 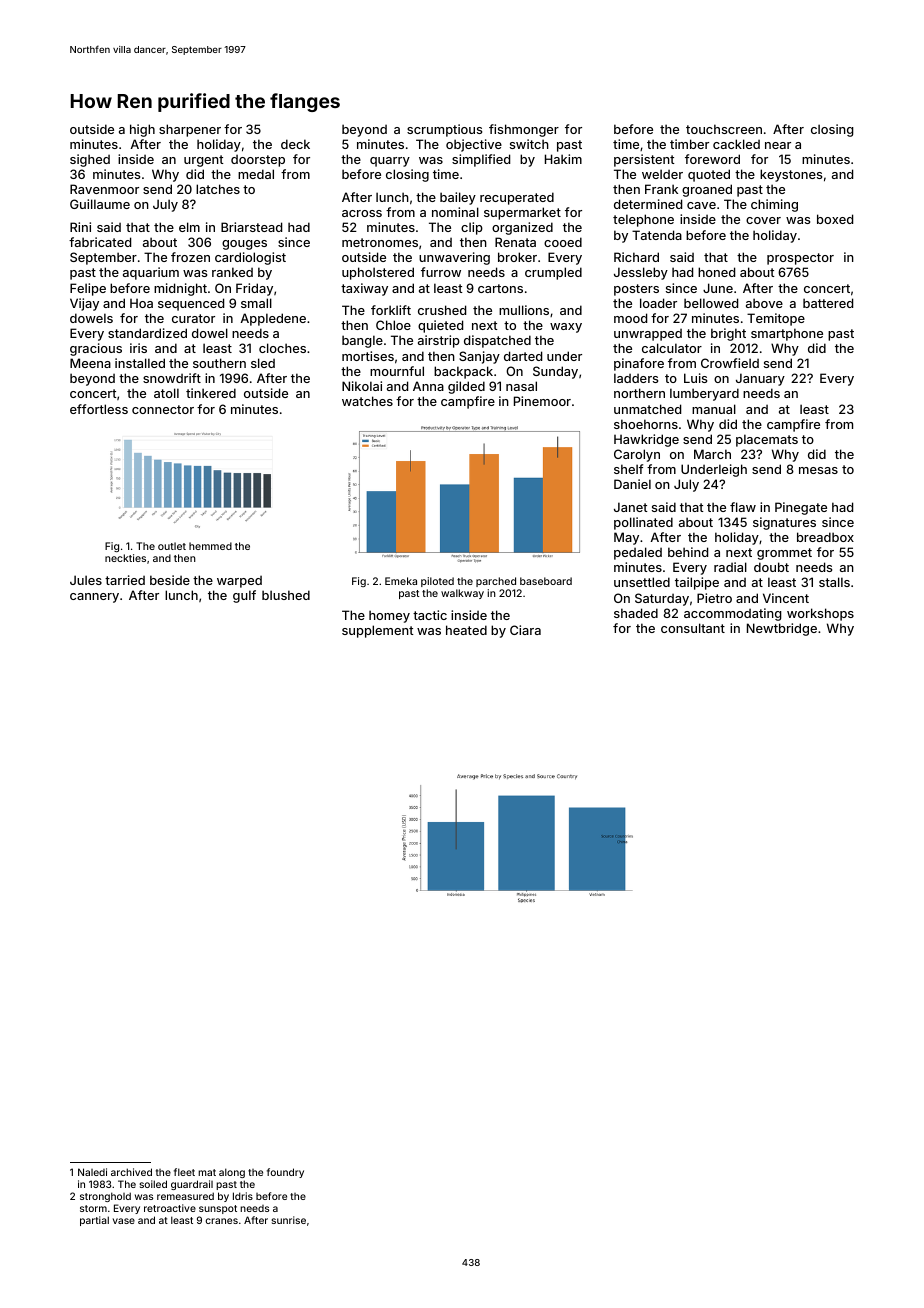 I want to click on curator, so click(x=193, y=318).
